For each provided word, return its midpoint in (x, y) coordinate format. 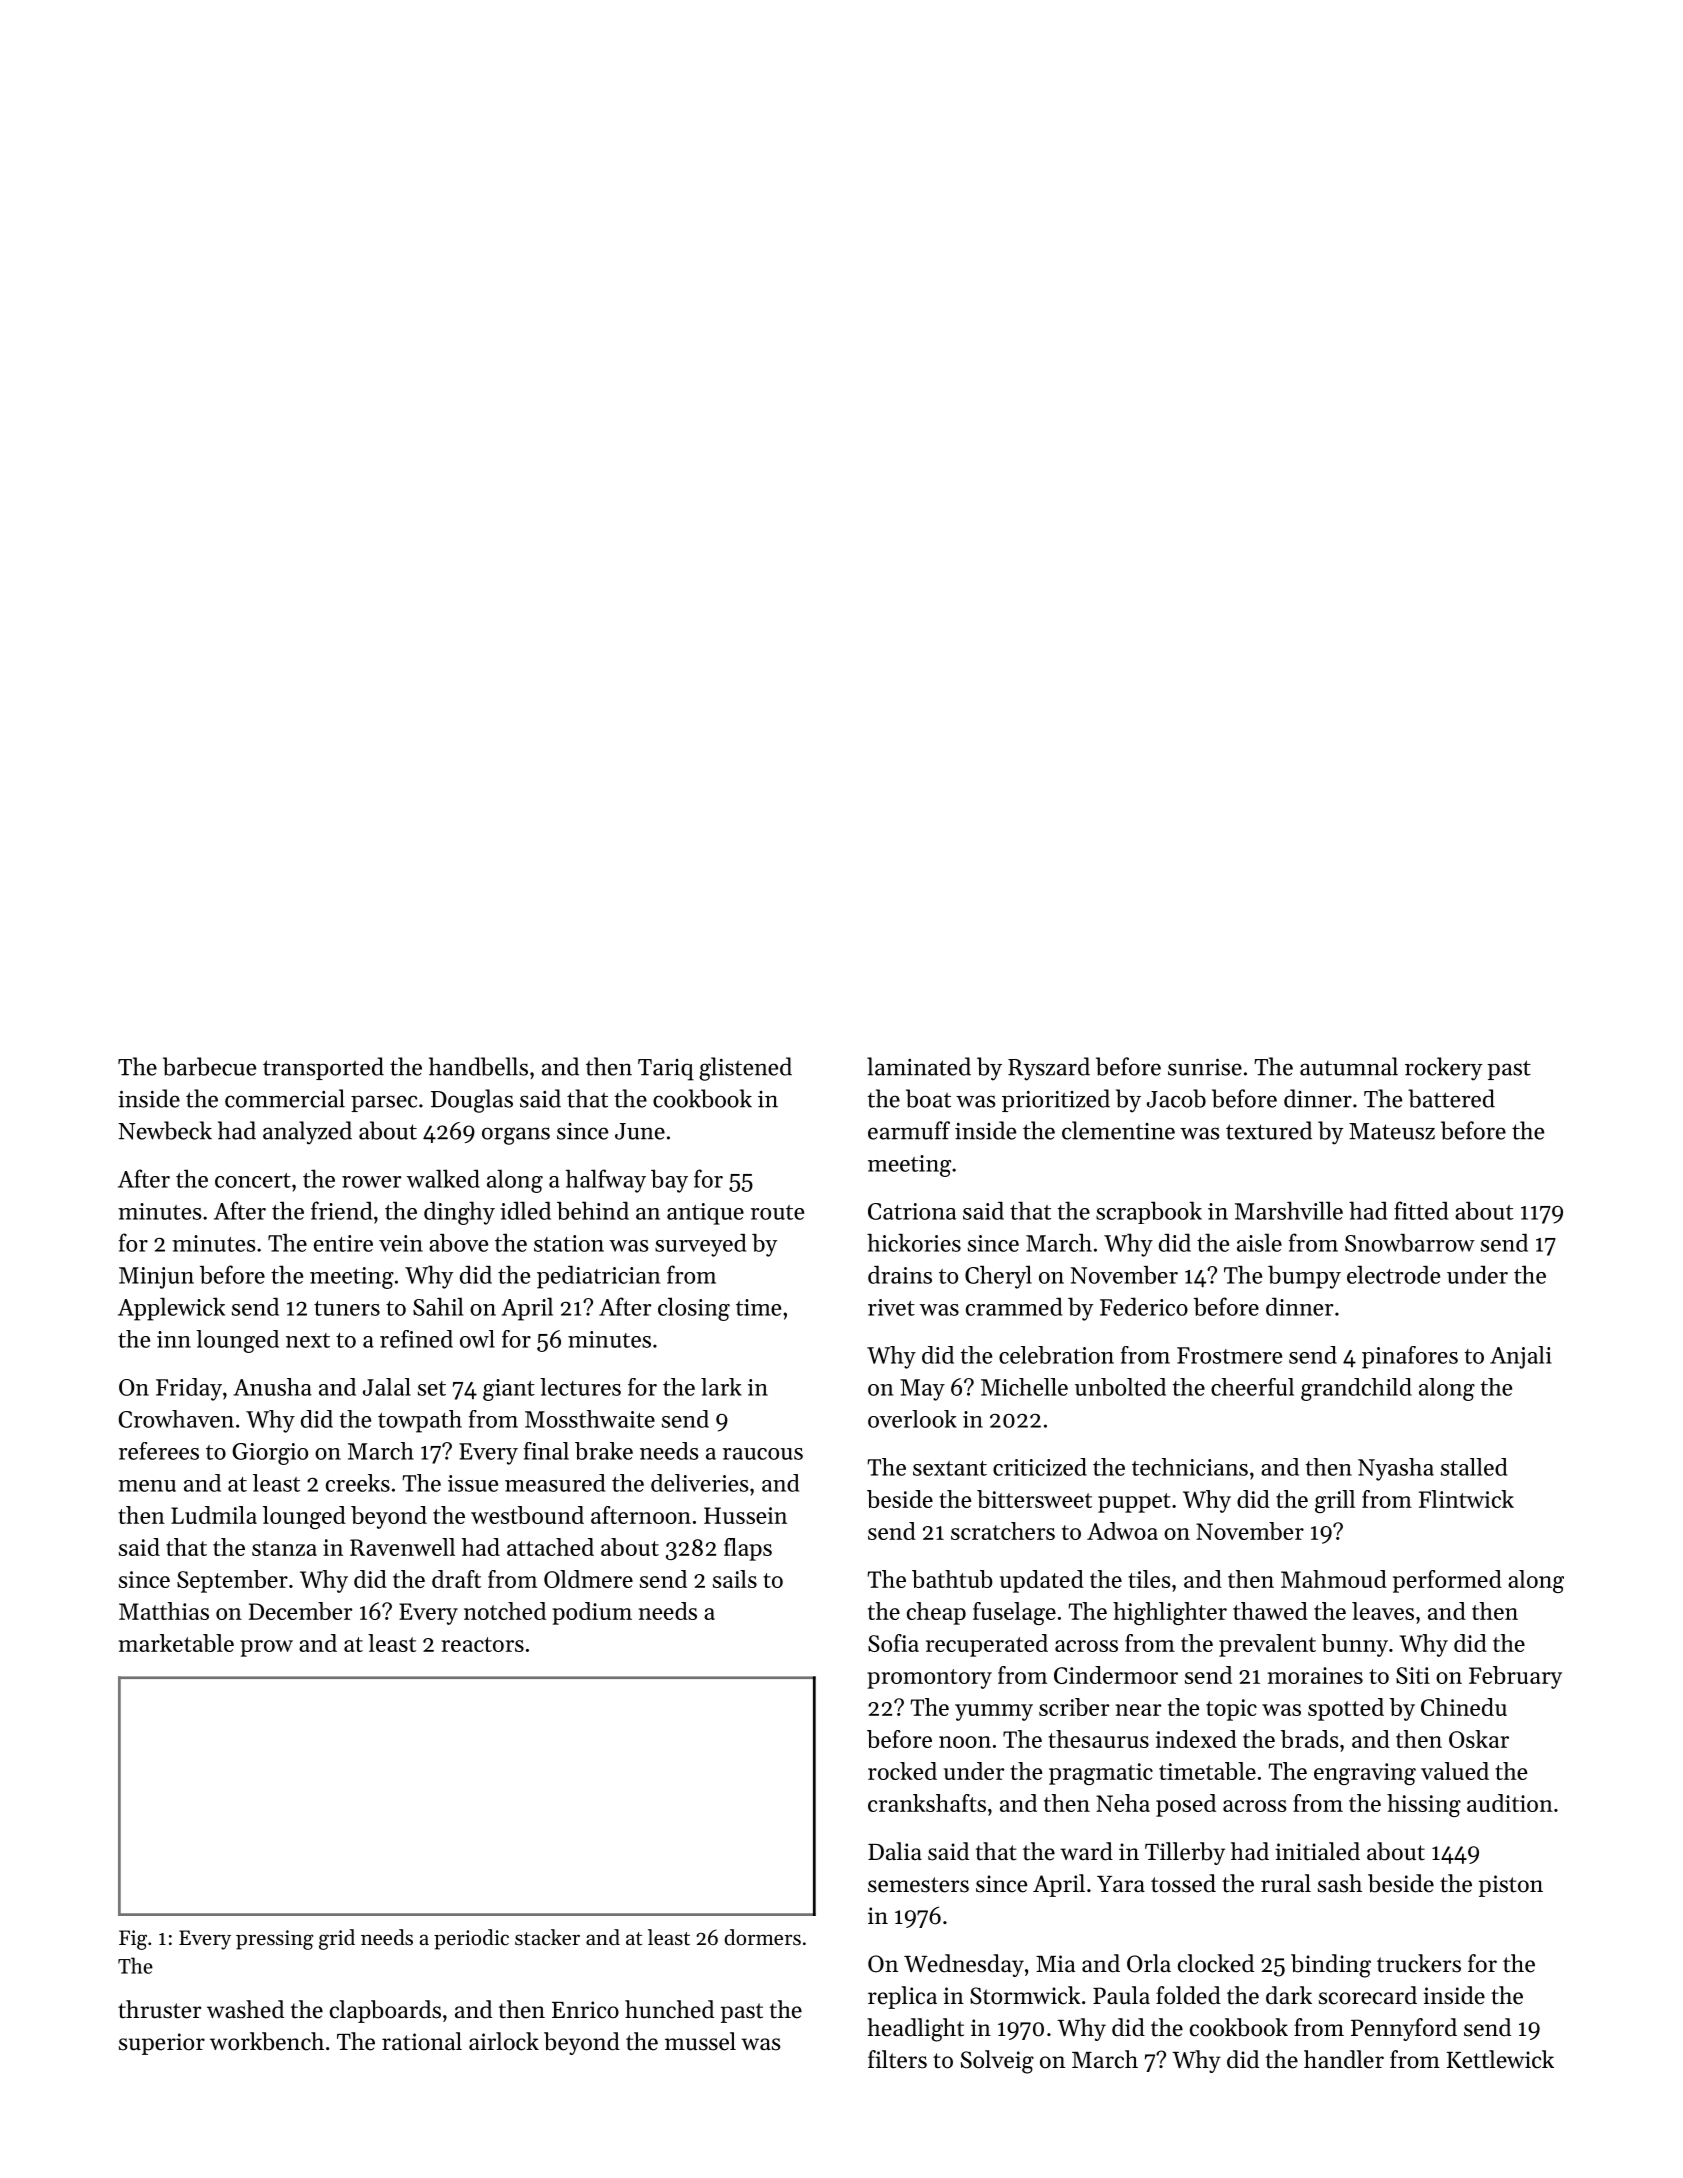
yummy (994, 1712)
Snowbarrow (1410, 1242)
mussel (700, 2041)
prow (266, 1648)
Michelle (1024, 1387)
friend (341, 1210)
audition (1510, 1803)
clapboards (385, 2011)
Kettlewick (1500, 2059)
